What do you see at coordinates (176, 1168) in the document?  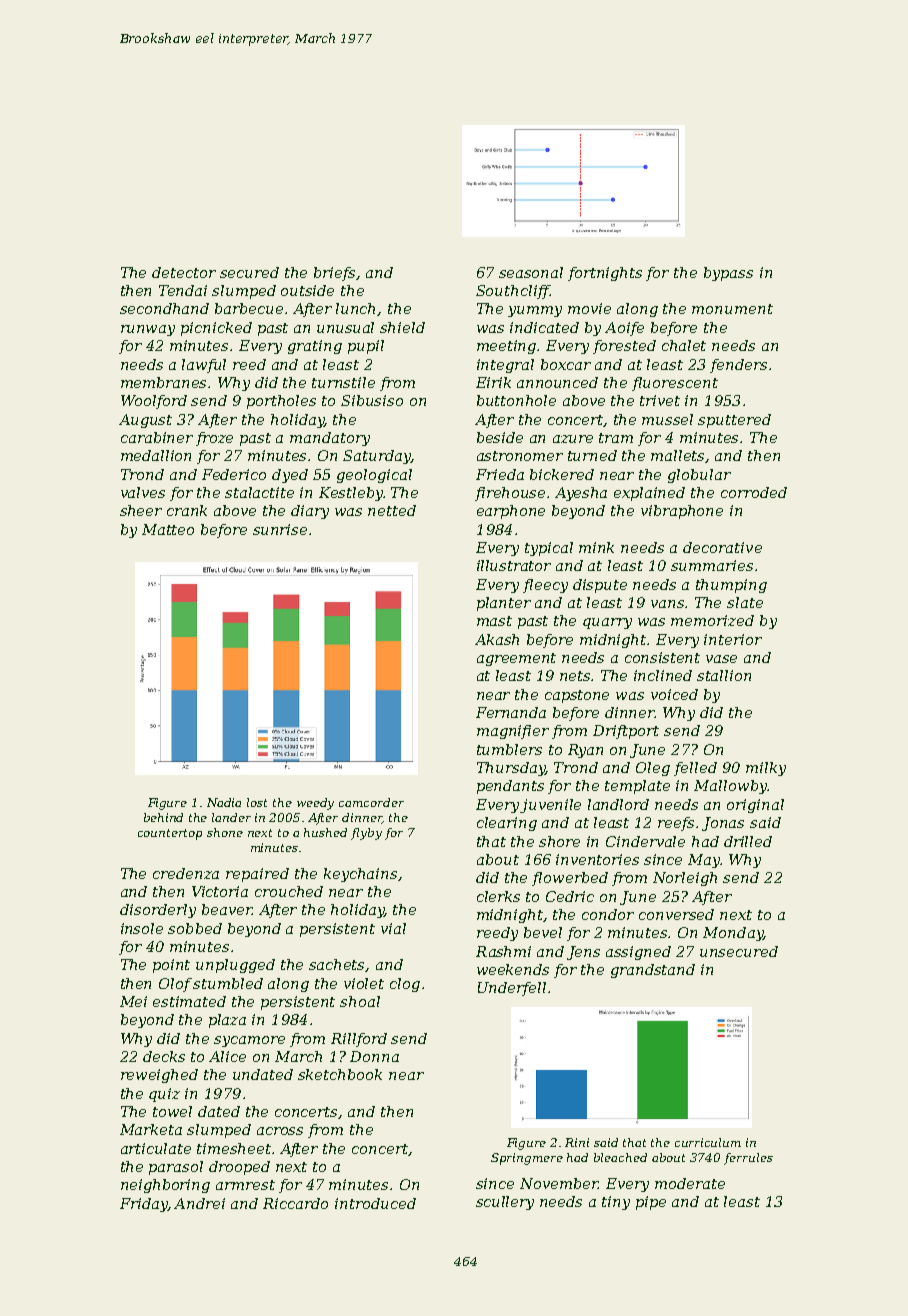 I see `parasol` at bounding box center [176, 1168].
